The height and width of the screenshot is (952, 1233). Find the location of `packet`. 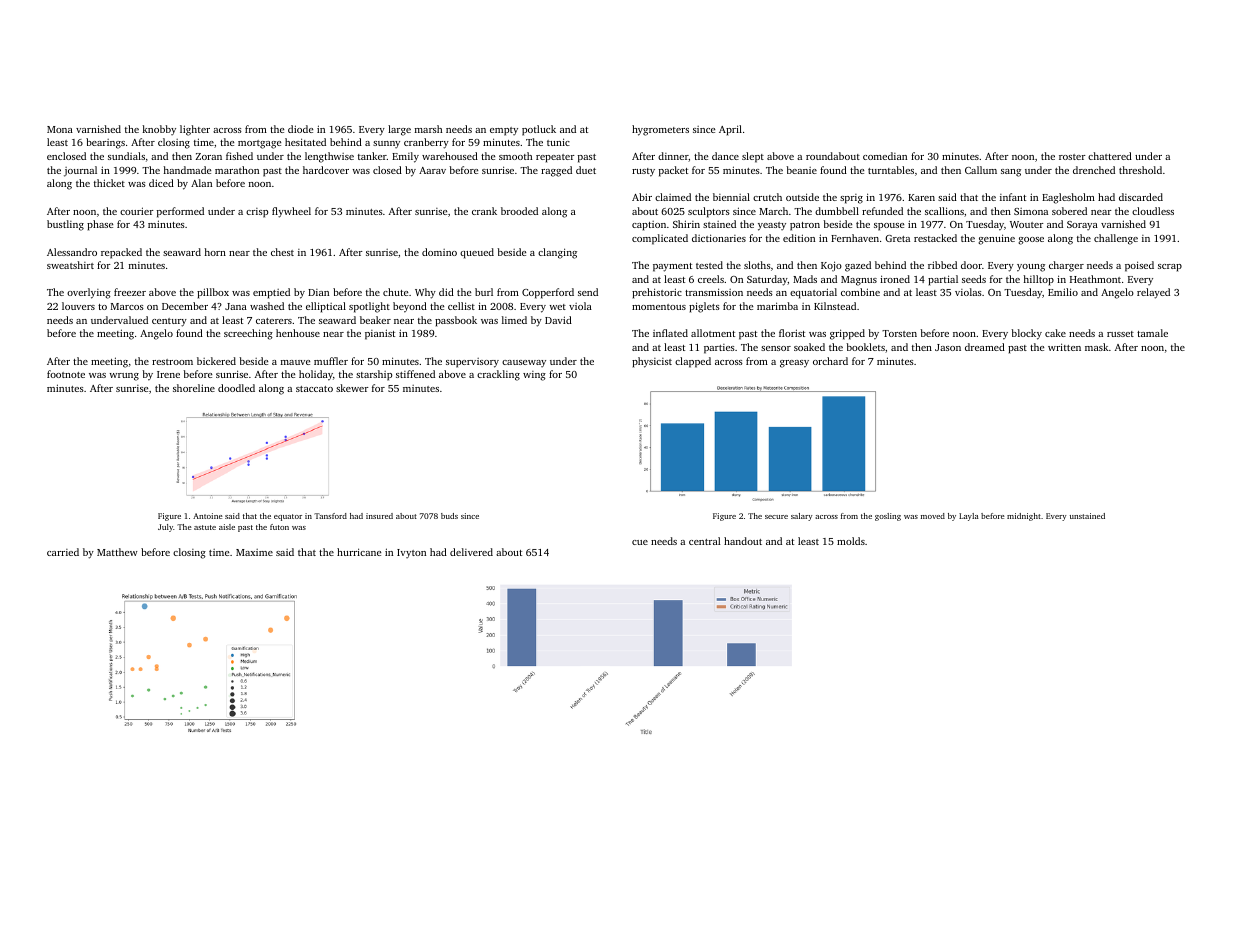

packet is located at coordinates (673, 171).
